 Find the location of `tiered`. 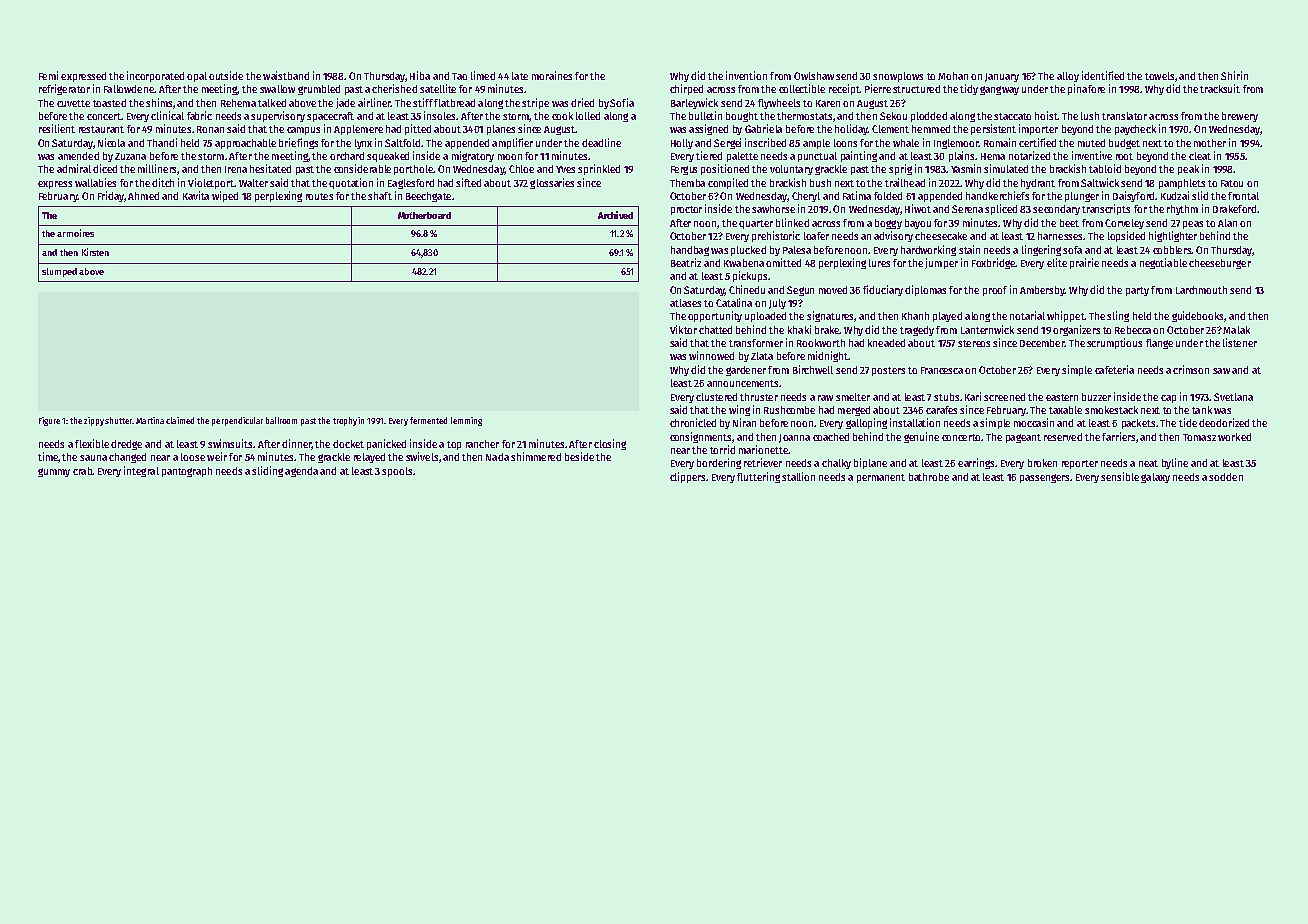

tiered is located at coordinates (709, 155).
